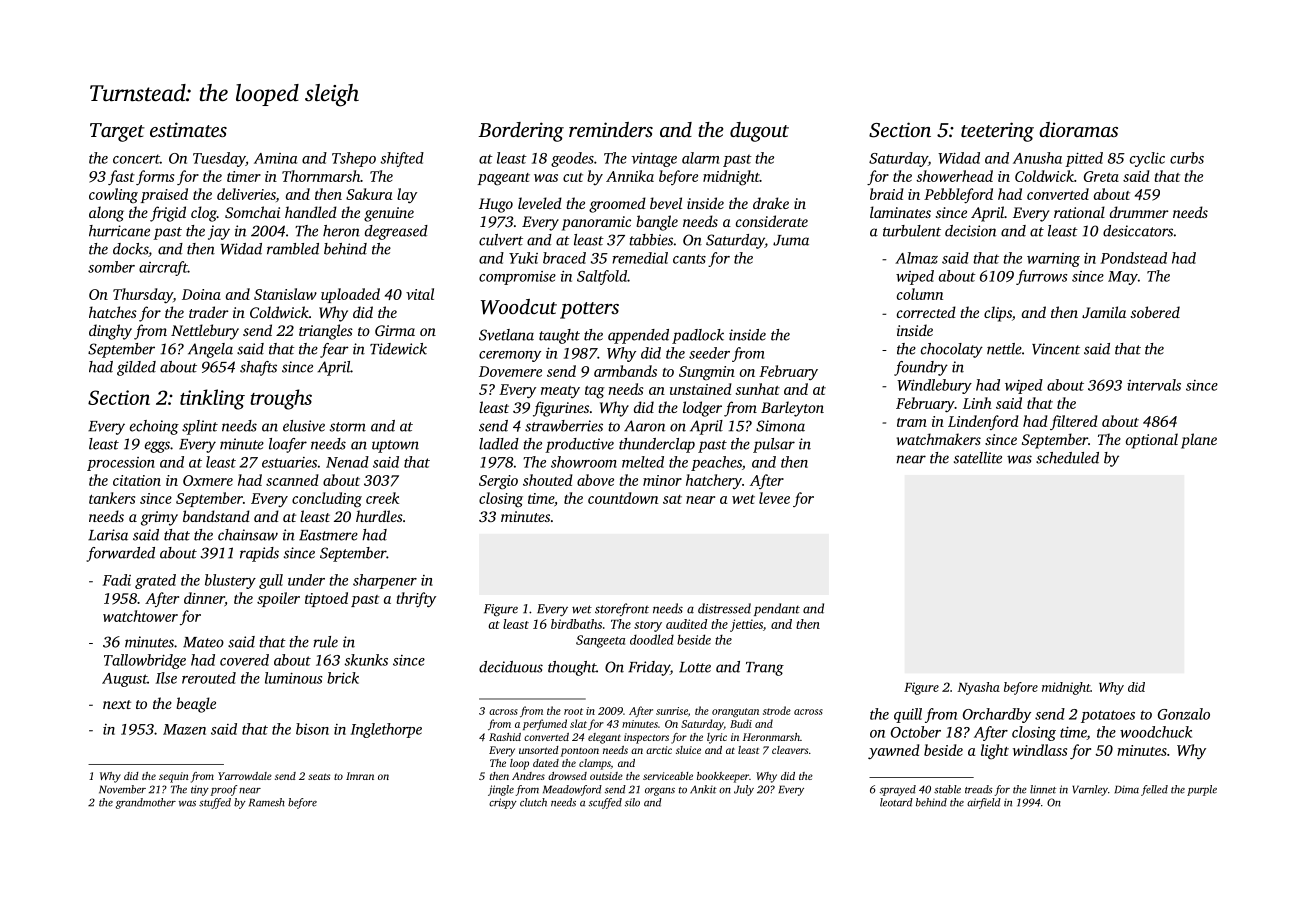 This screenshot has height=924, width=1308. I want to click on Ramesh, so click(266, 802).
